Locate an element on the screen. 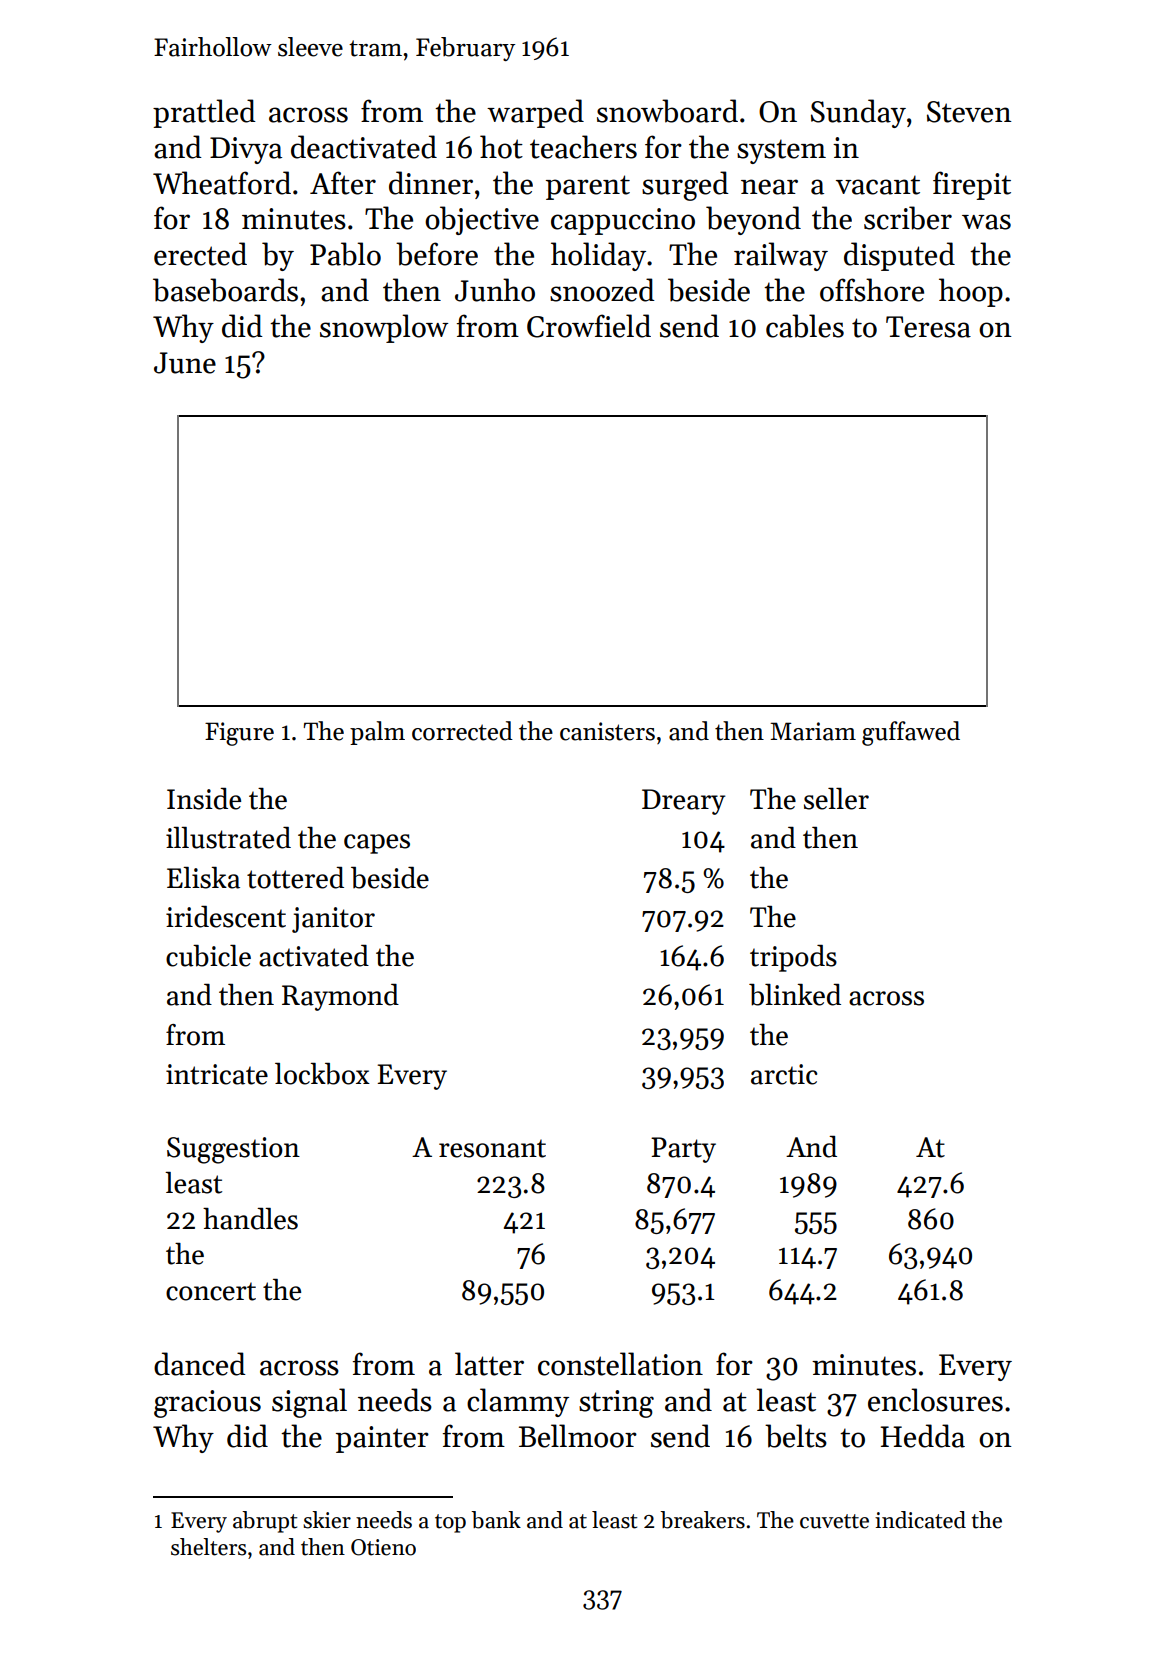 This screenshot has width=1165, height=1654. blinked is located at coordinates (795, 995).
